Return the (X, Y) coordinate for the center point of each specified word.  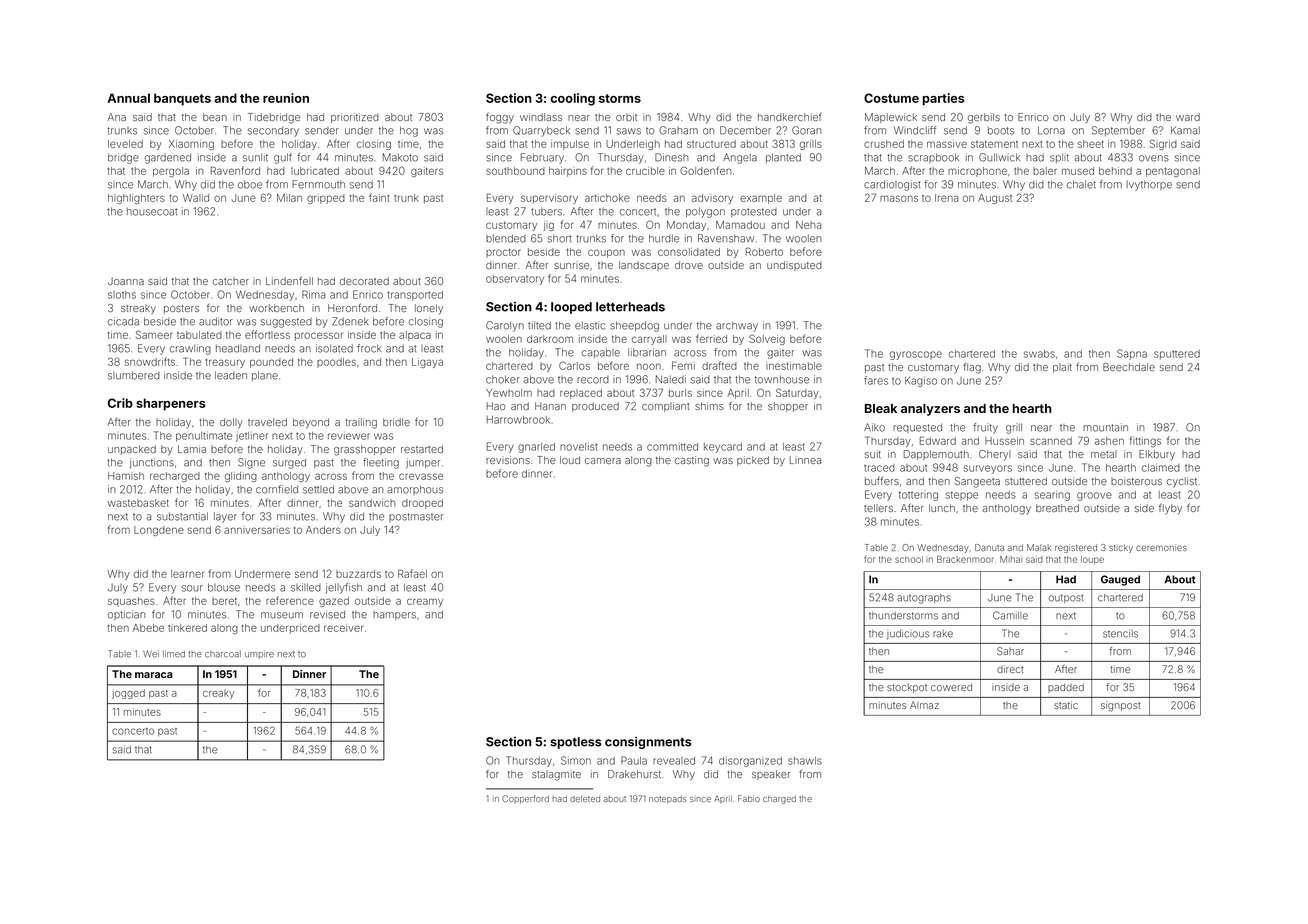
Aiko (874, 427)
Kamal (1185, 130)
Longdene (159, 531)
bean (215, 117)
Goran (806, 130)
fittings (1145, 441)
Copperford (525, 799)
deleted (585, 799)
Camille (1010, 615)
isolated (334, 348)
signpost (1120, 706)
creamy (425, 602)
